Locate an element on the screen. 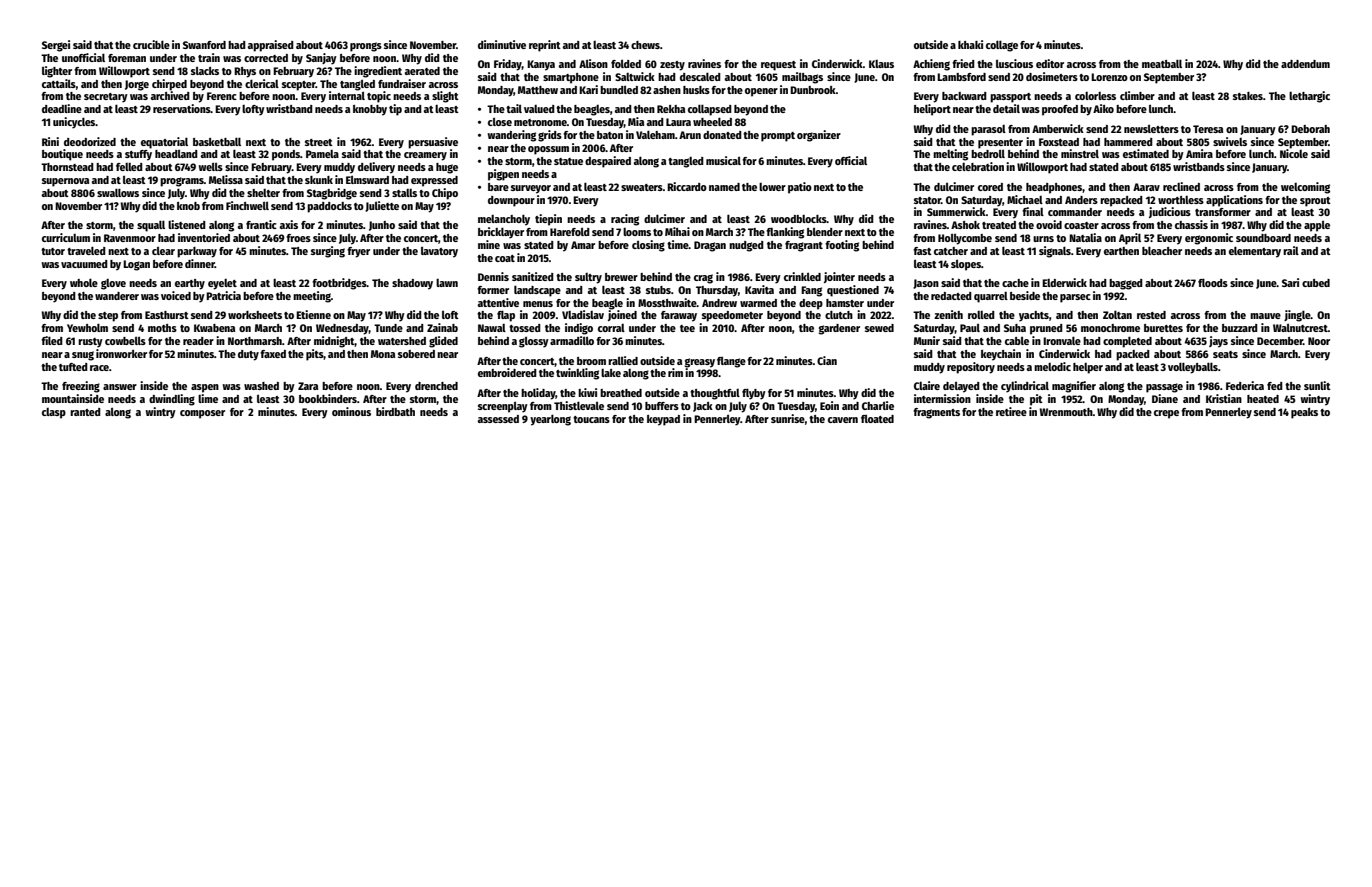  Summerwick is located at coordinates (956, 211).
